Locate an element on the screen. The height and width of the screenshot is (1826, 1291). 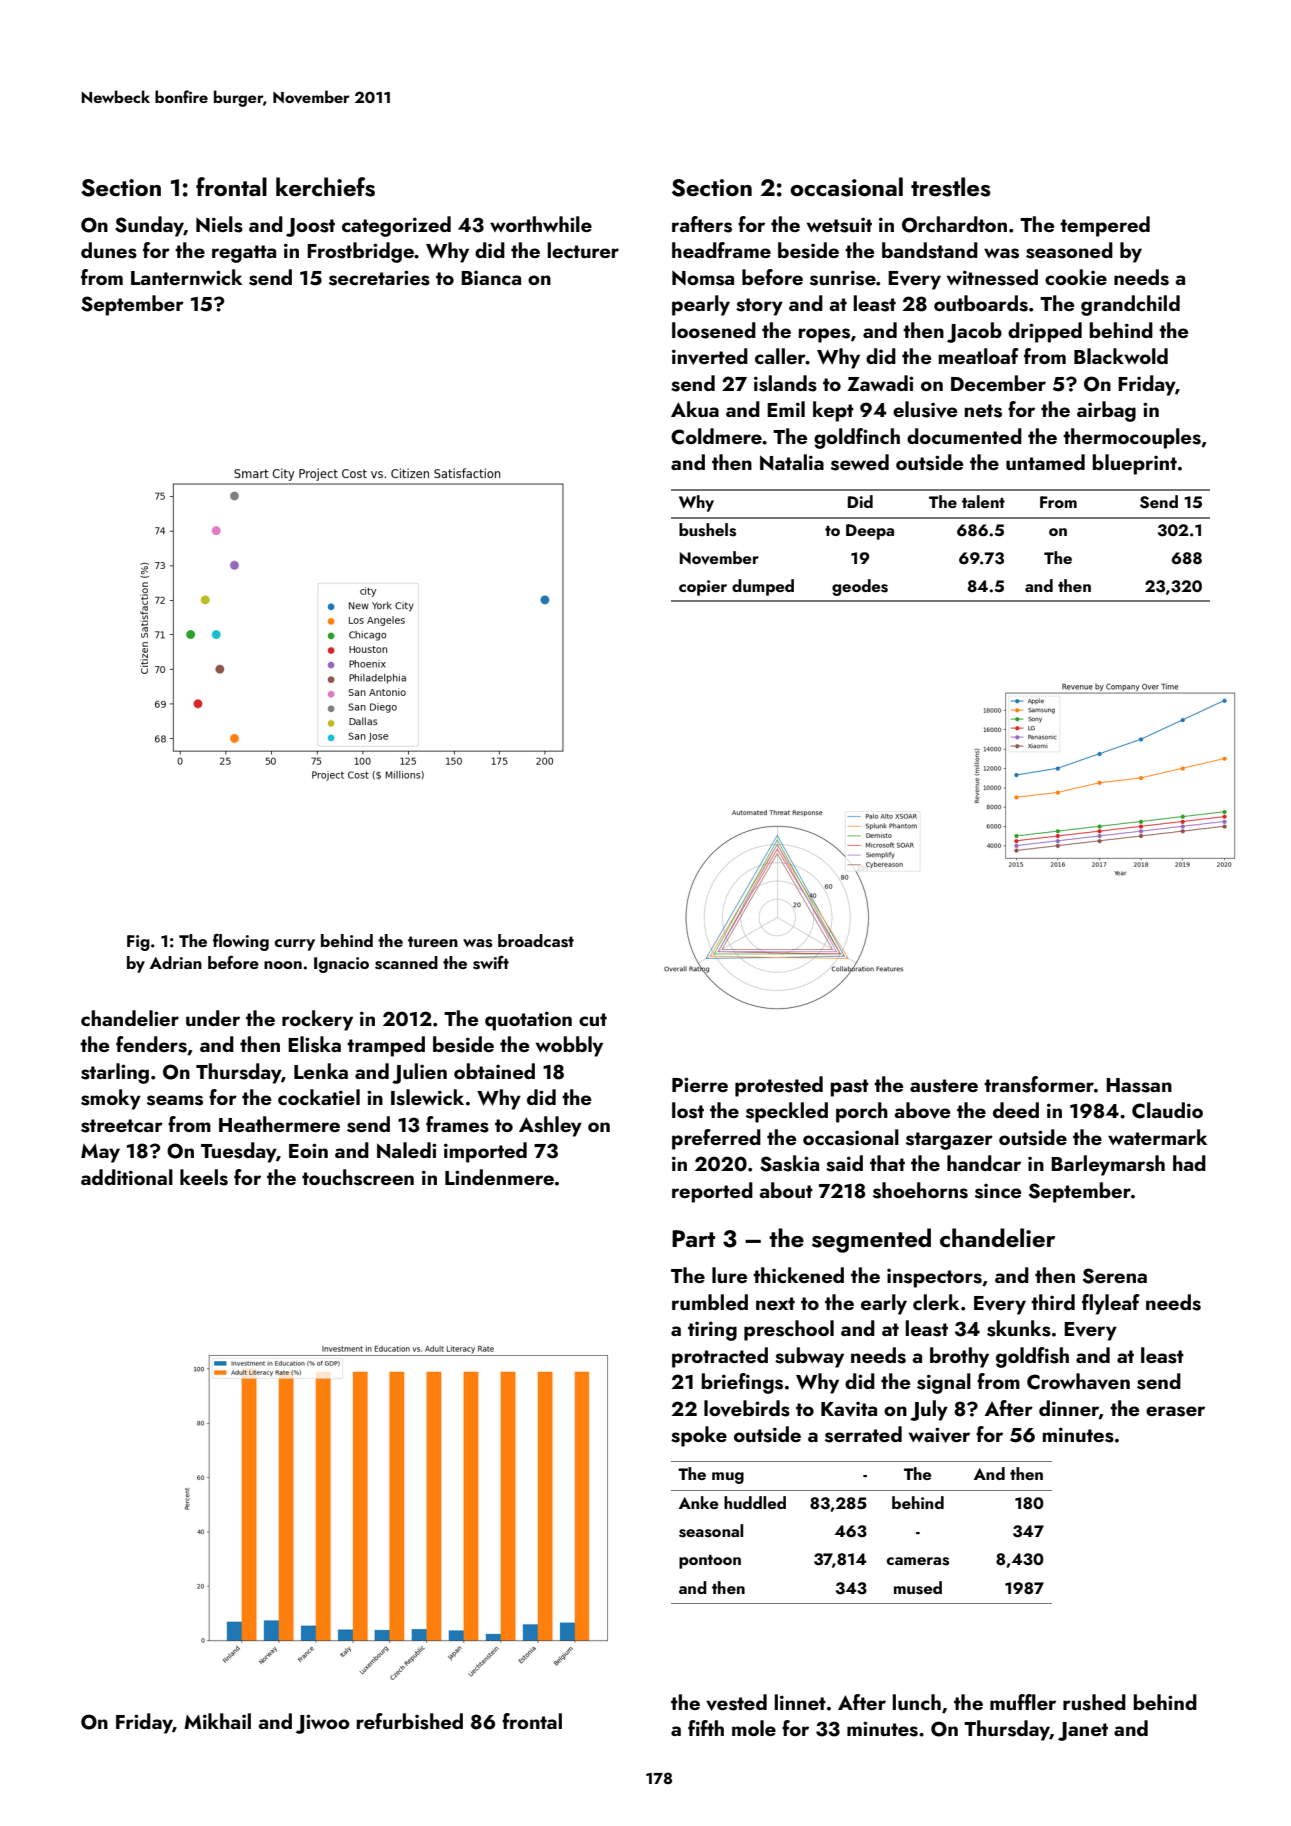
Jiwoo is located at coordinates (323, 1724).
